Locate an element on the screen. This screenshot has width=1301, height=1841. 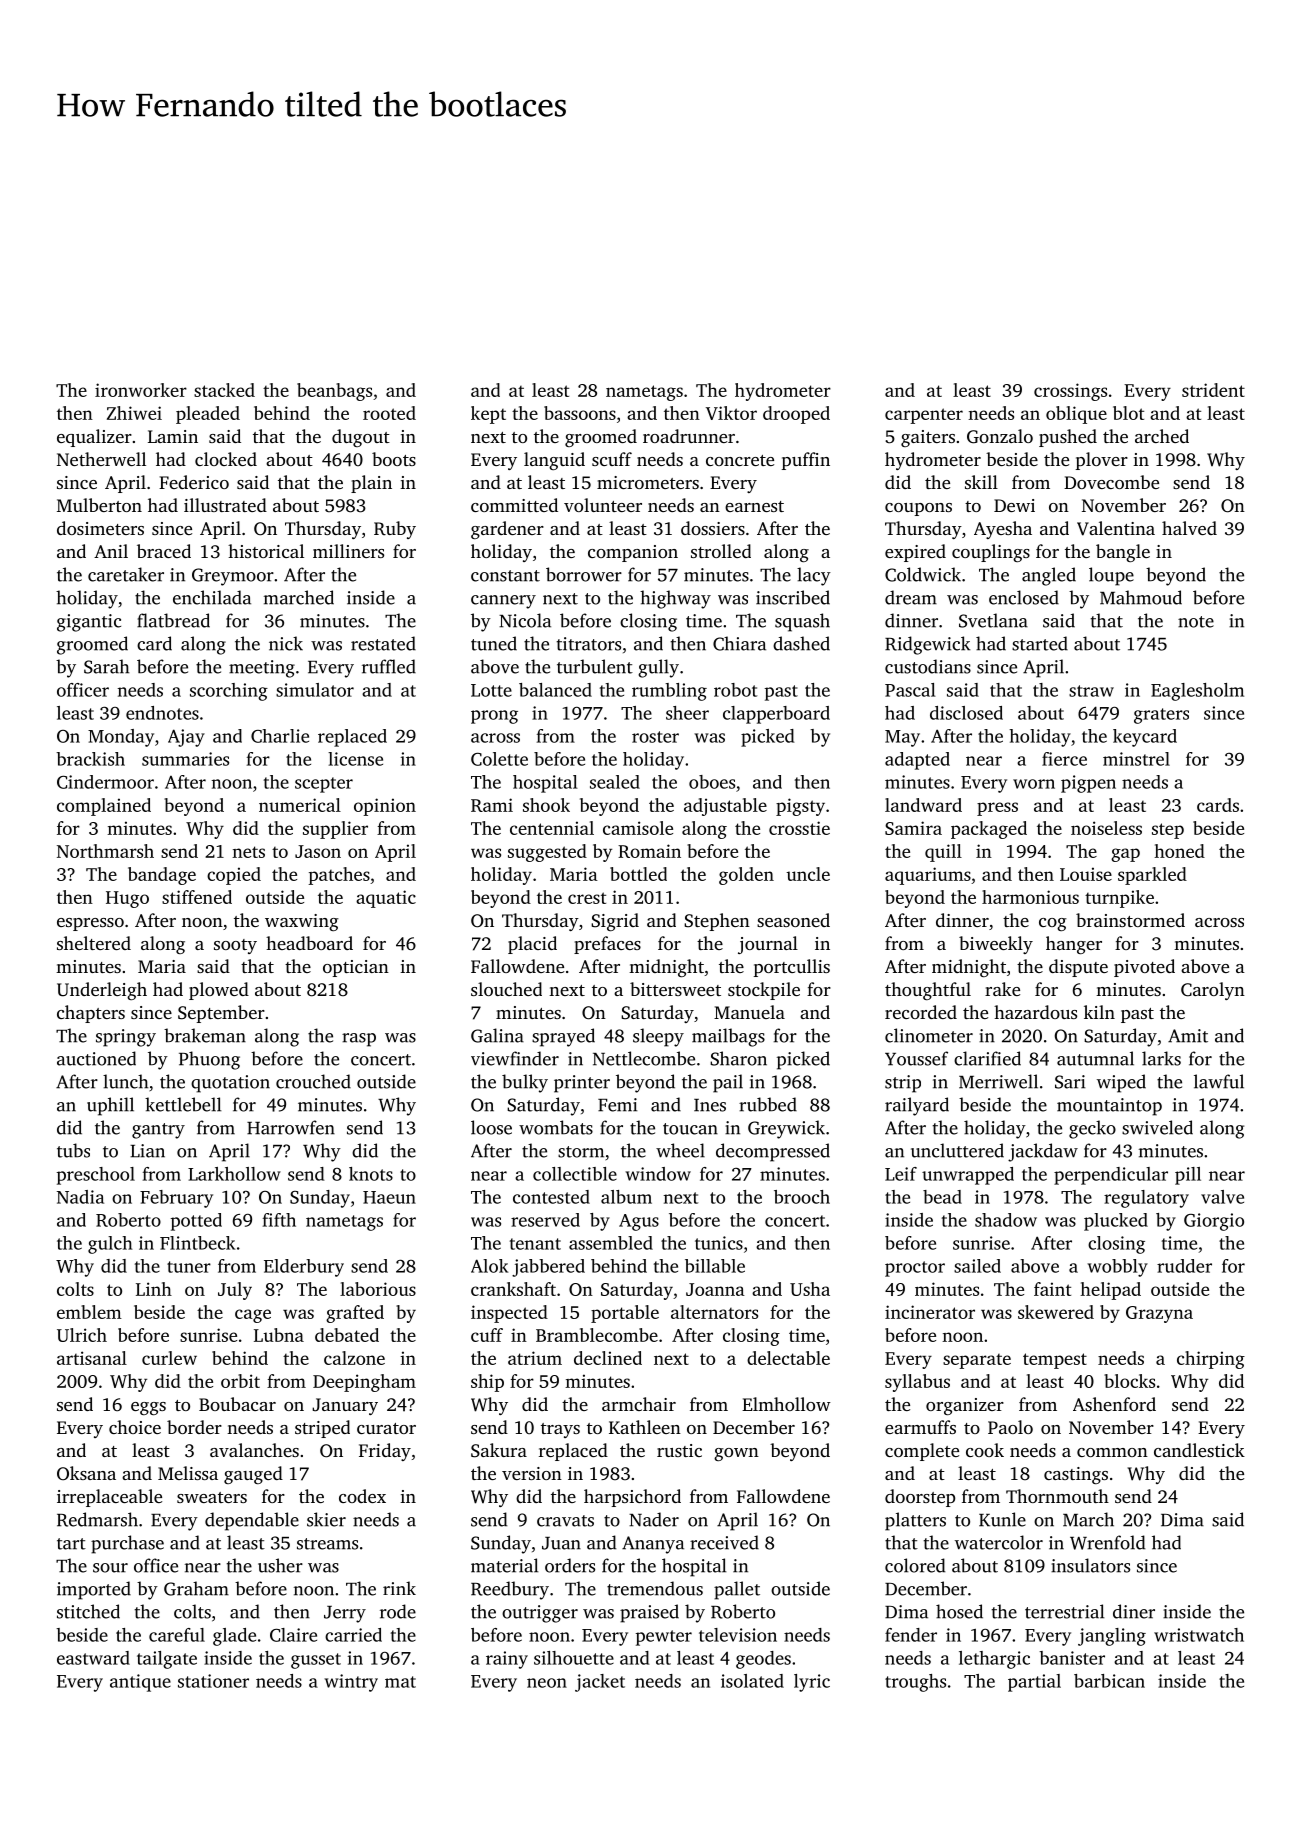
Manuela is located at coordinates (749, 1012).
